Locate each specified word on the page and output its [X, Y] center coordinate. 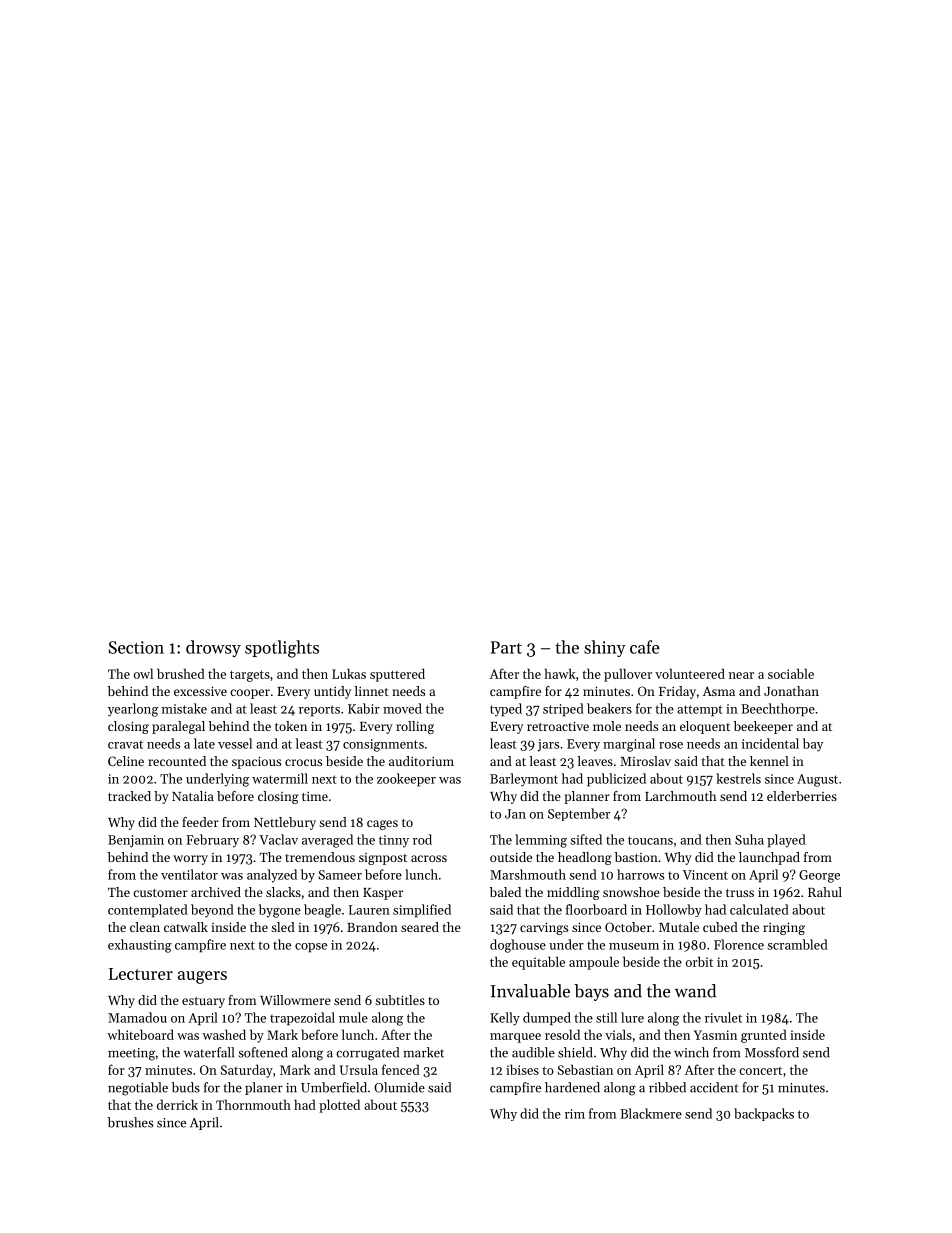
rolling [415, 727]
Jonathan [791, 691]
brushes [130, 1122]
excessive [200, 691]
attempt [700, 711]
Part [506, 647]
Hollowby [674, 910]
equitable [538, 963]
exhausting [140, 946]
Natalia [193, 796]
